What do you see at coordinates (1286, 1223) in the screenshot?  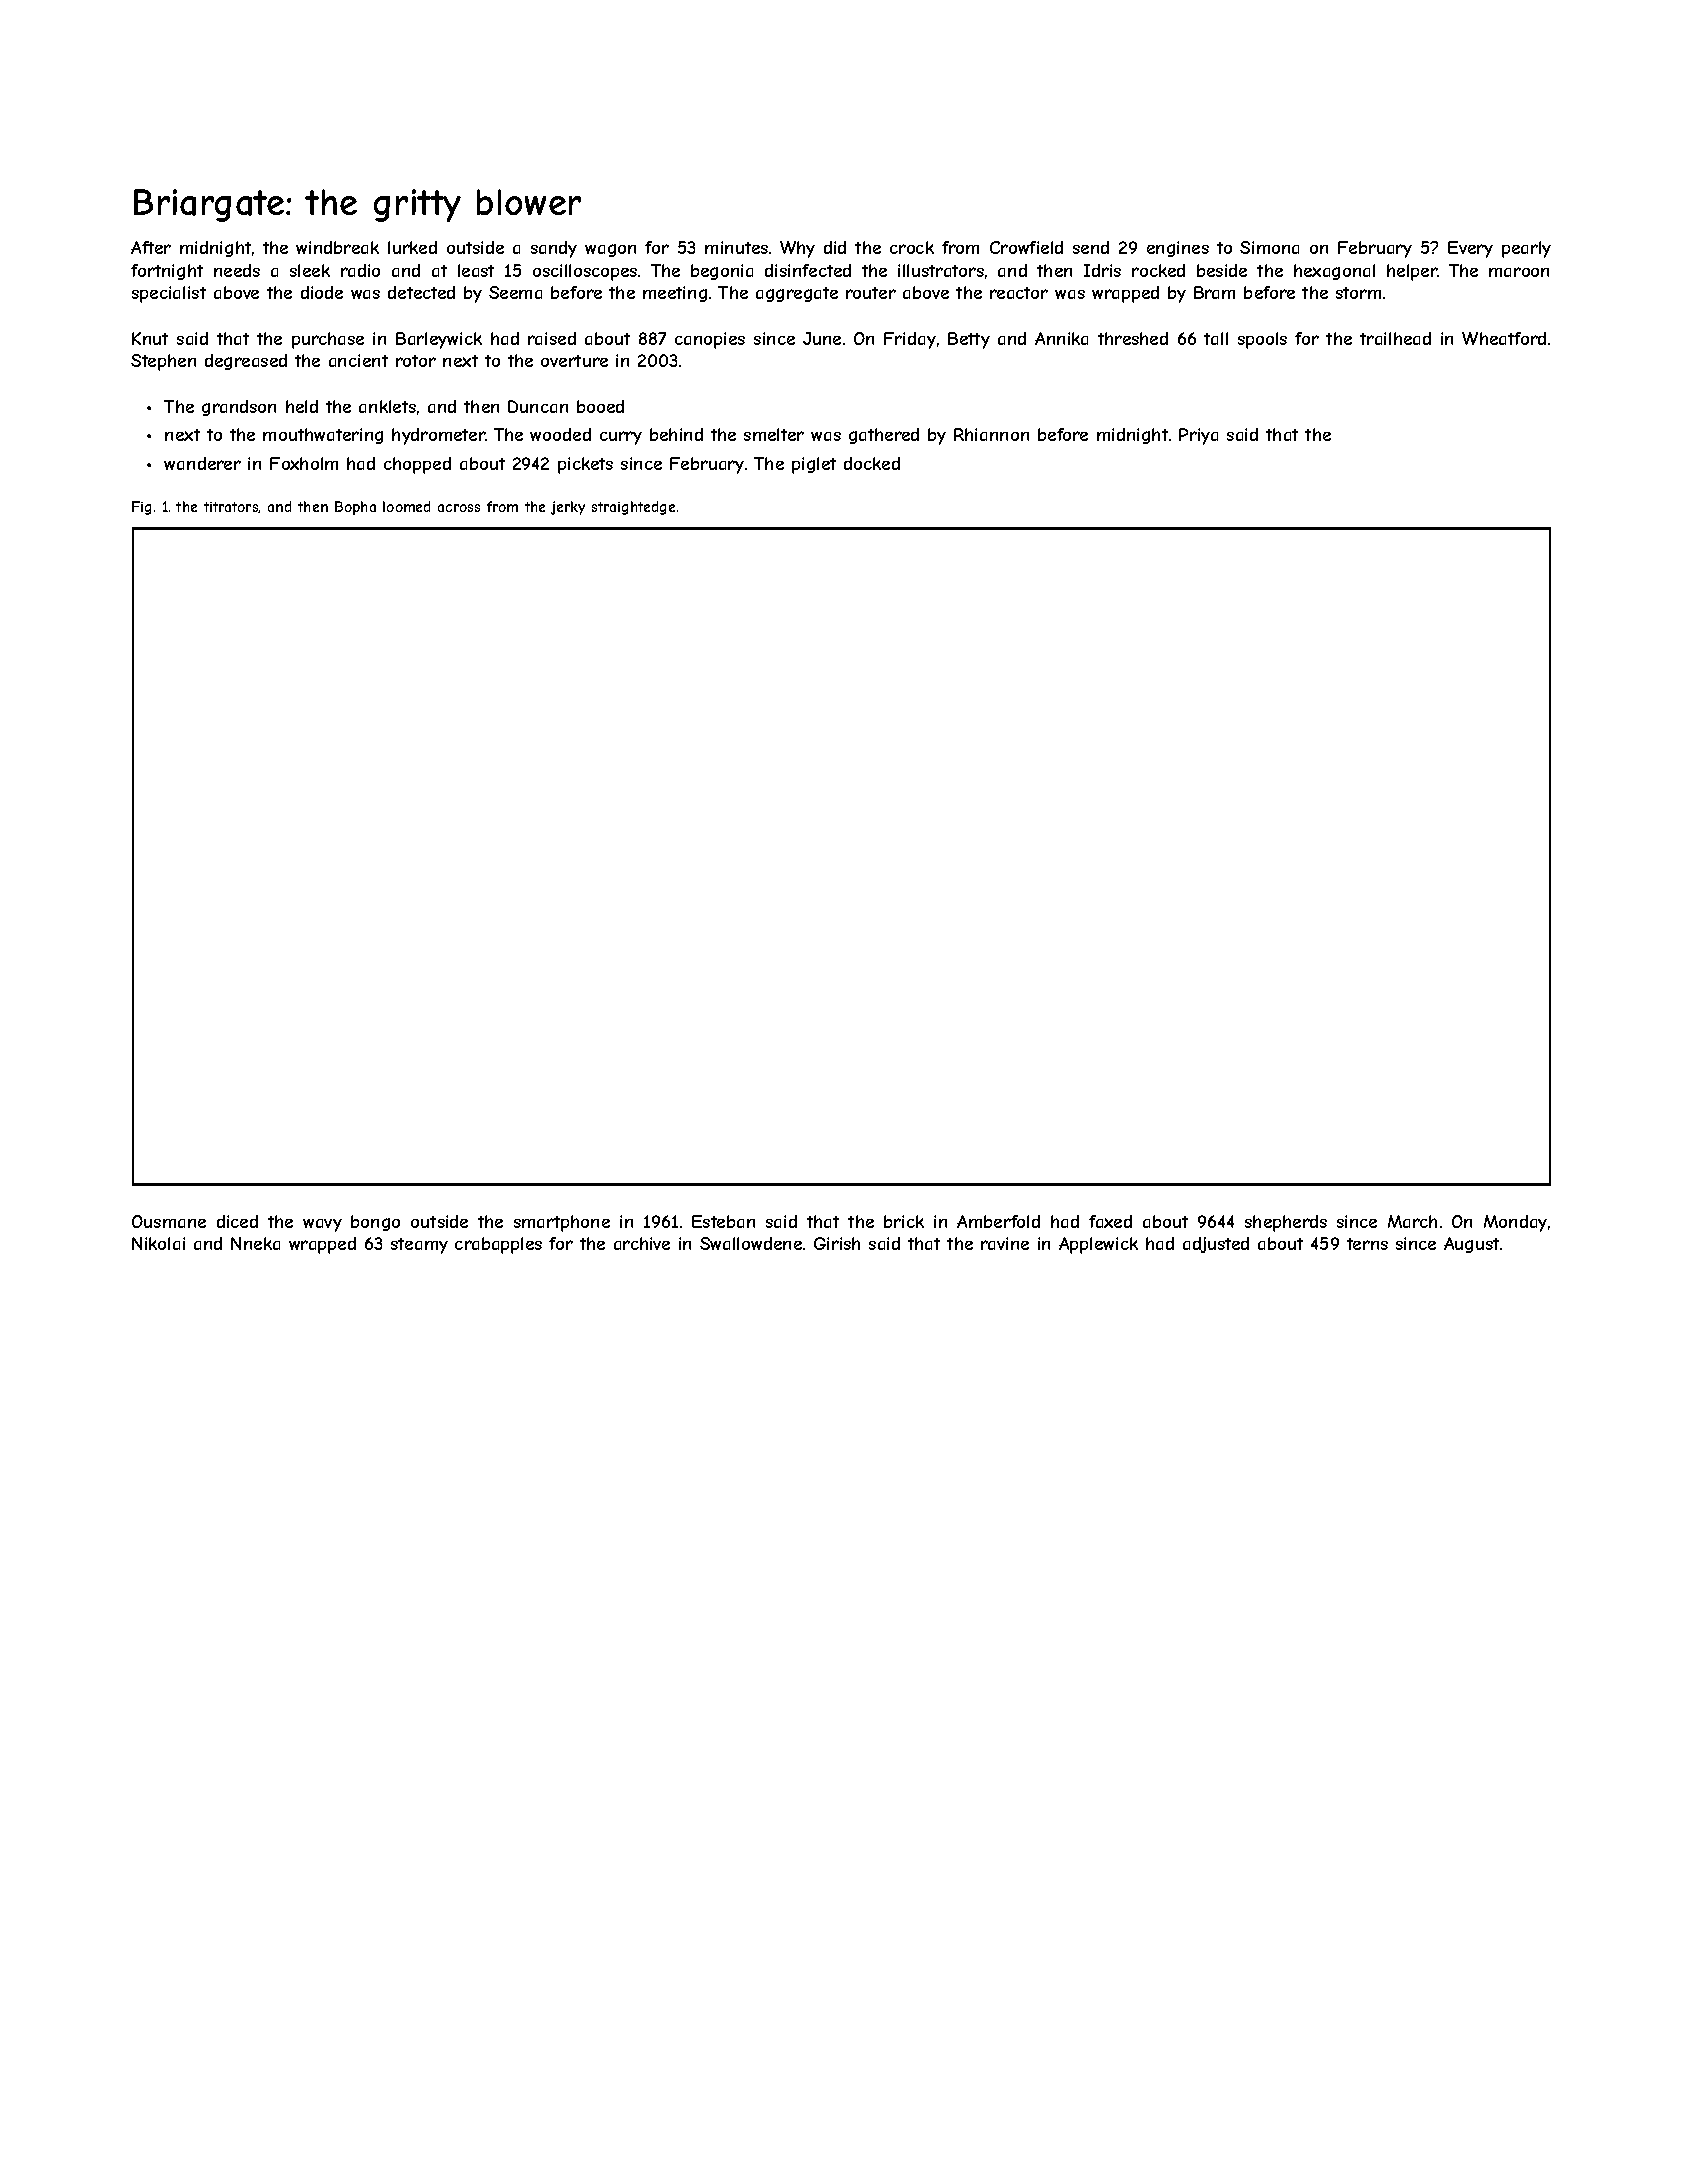 I see `shepherds` at bounding box center [1286, 1223].
